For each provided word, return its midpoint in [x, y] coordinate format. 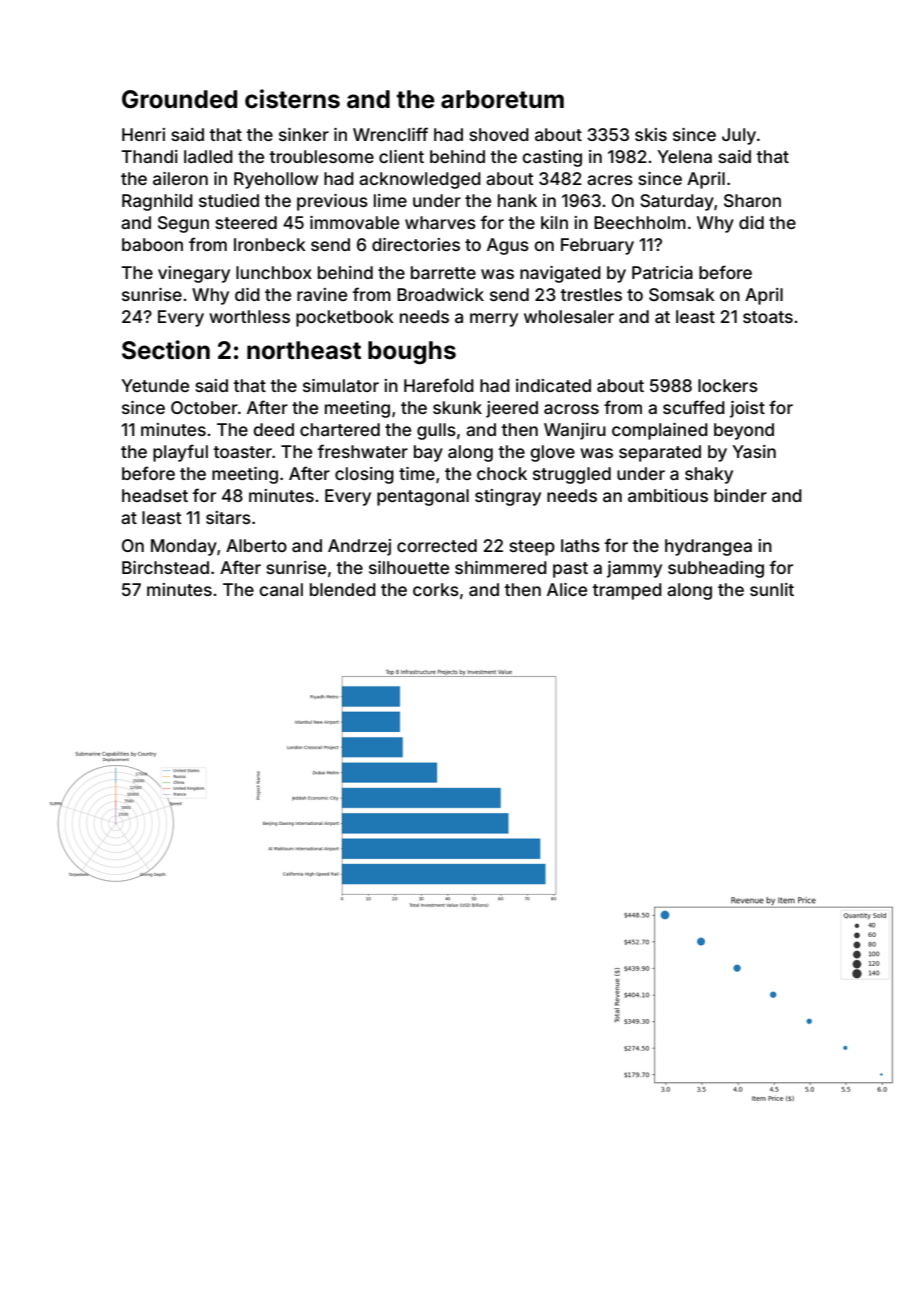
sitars [228, 517]
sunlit [772, 589]
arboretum [502, 99]
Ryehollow [276, 180]
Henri [143, 134]
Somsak [682, 294]
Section [166, 350]
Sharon [752, 200]
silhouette [409, 567]
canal [281, 589]
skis [651, 134]
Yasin [754, 451]
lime [390, 200]
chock [502, 473]
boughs [412, 353]
